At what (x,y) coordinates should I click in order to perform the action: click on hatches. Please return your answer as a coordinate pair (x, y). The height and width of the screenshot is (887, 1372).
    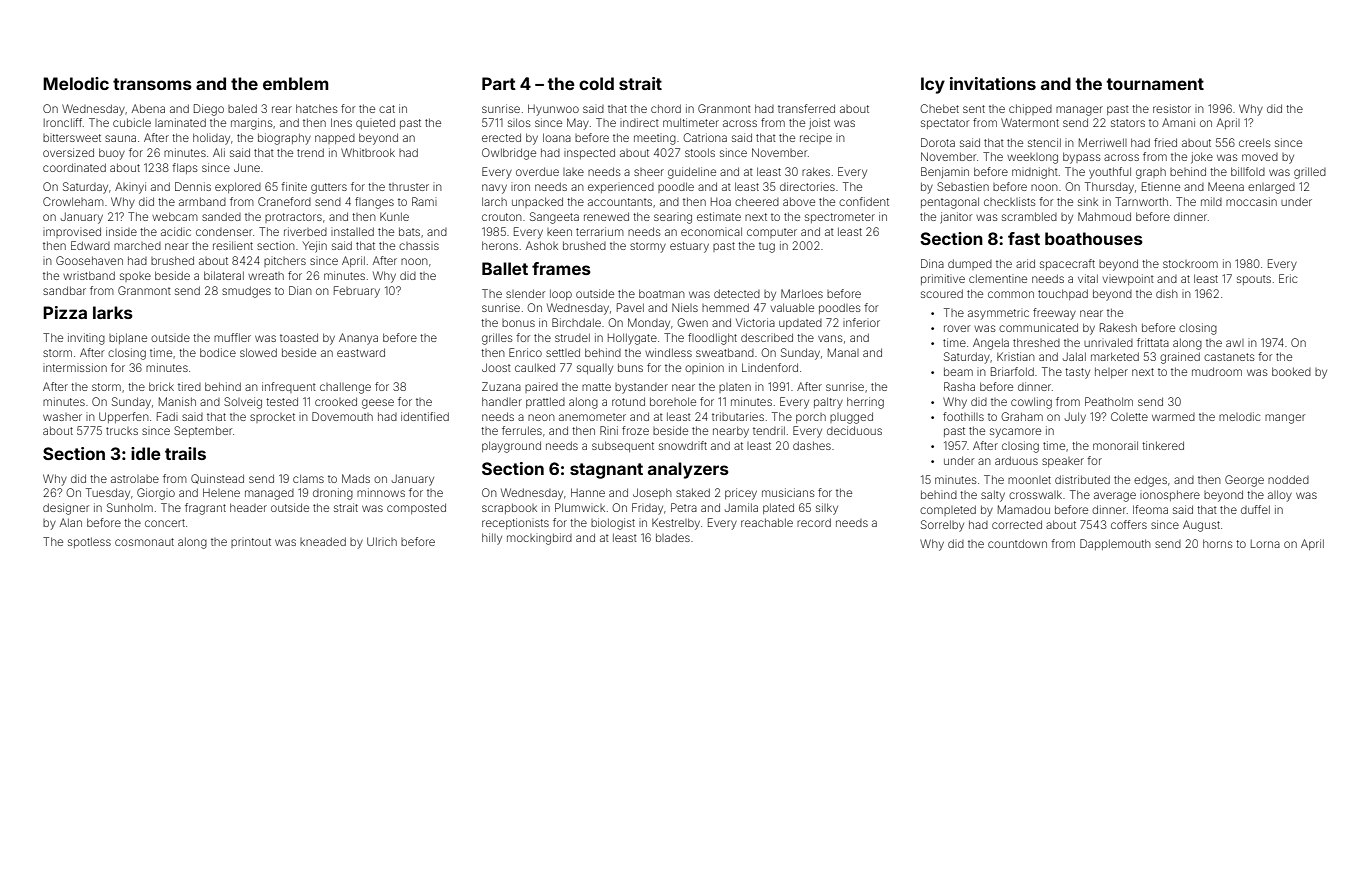
    Looking at the image, I should click on (317, 108).
